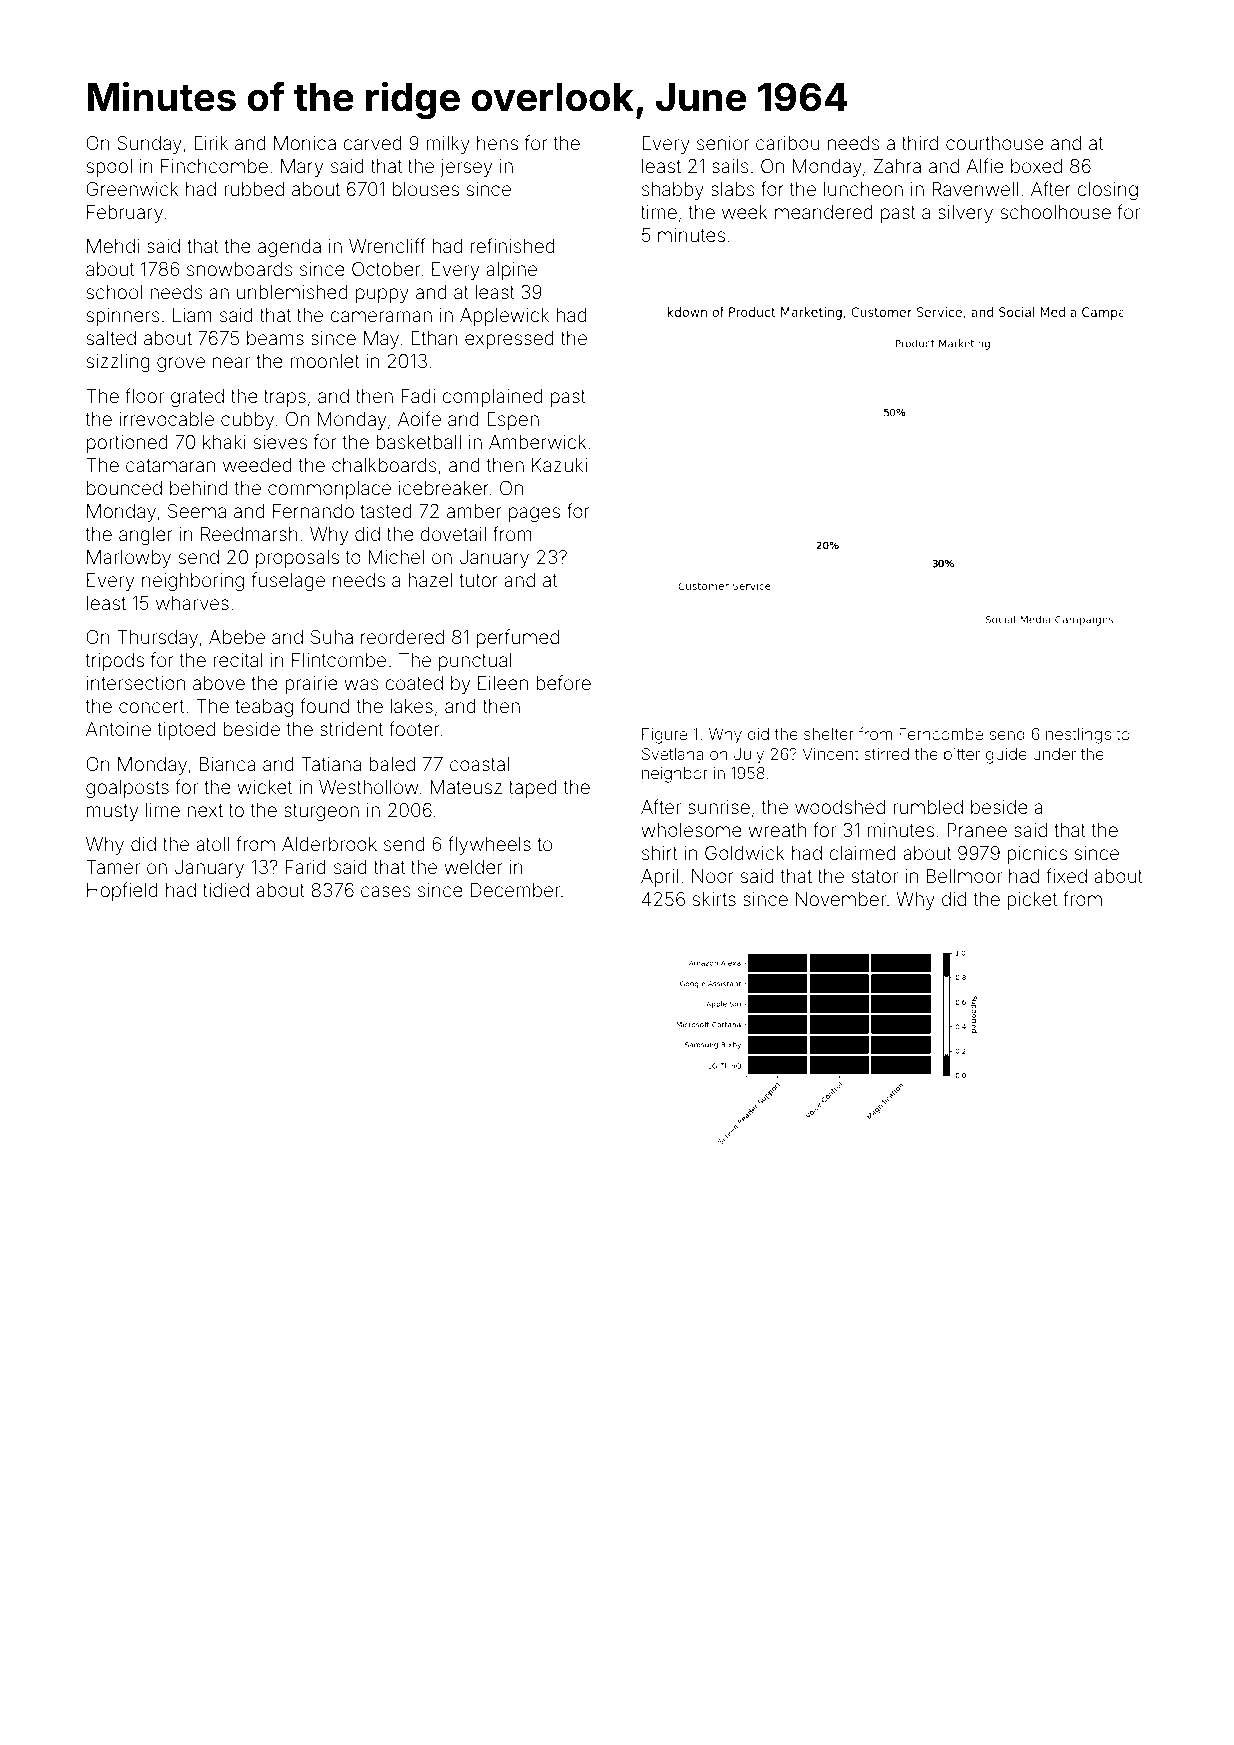  I want to click on shirt, so click(660, 853).
